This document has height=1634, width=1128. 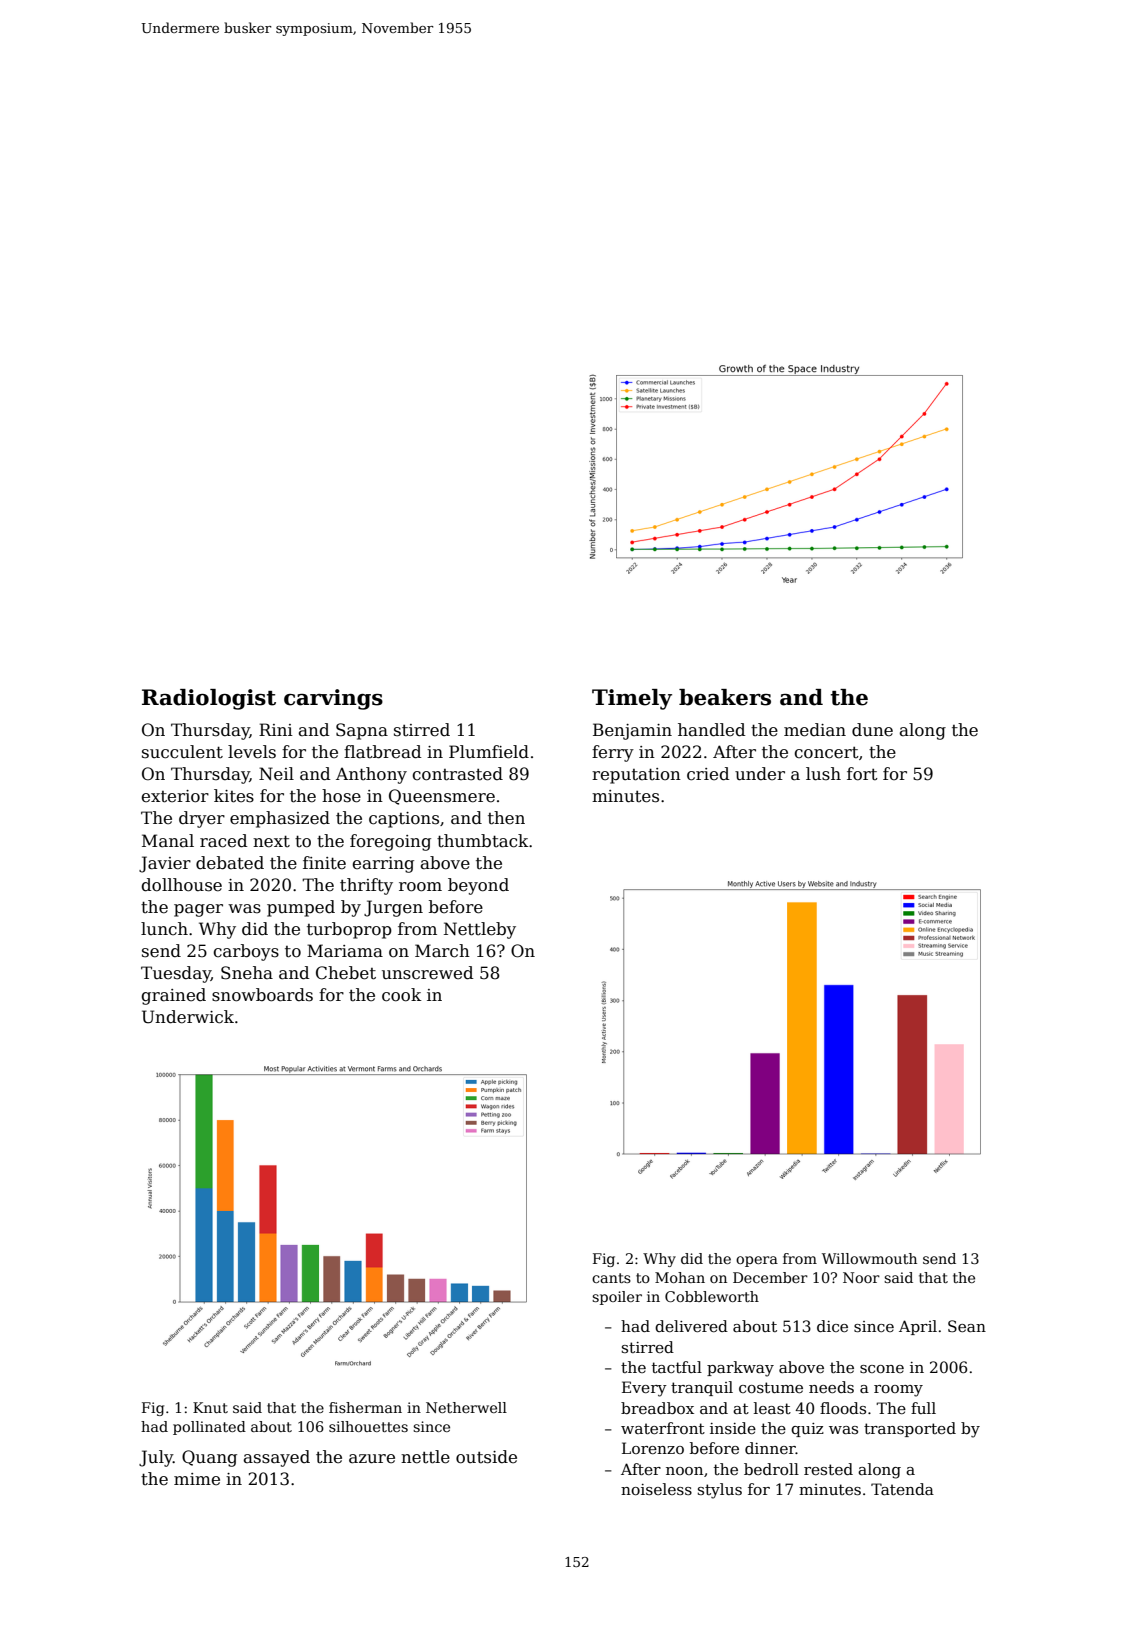 I want to click on carboys, so click(x=246, y=952).
